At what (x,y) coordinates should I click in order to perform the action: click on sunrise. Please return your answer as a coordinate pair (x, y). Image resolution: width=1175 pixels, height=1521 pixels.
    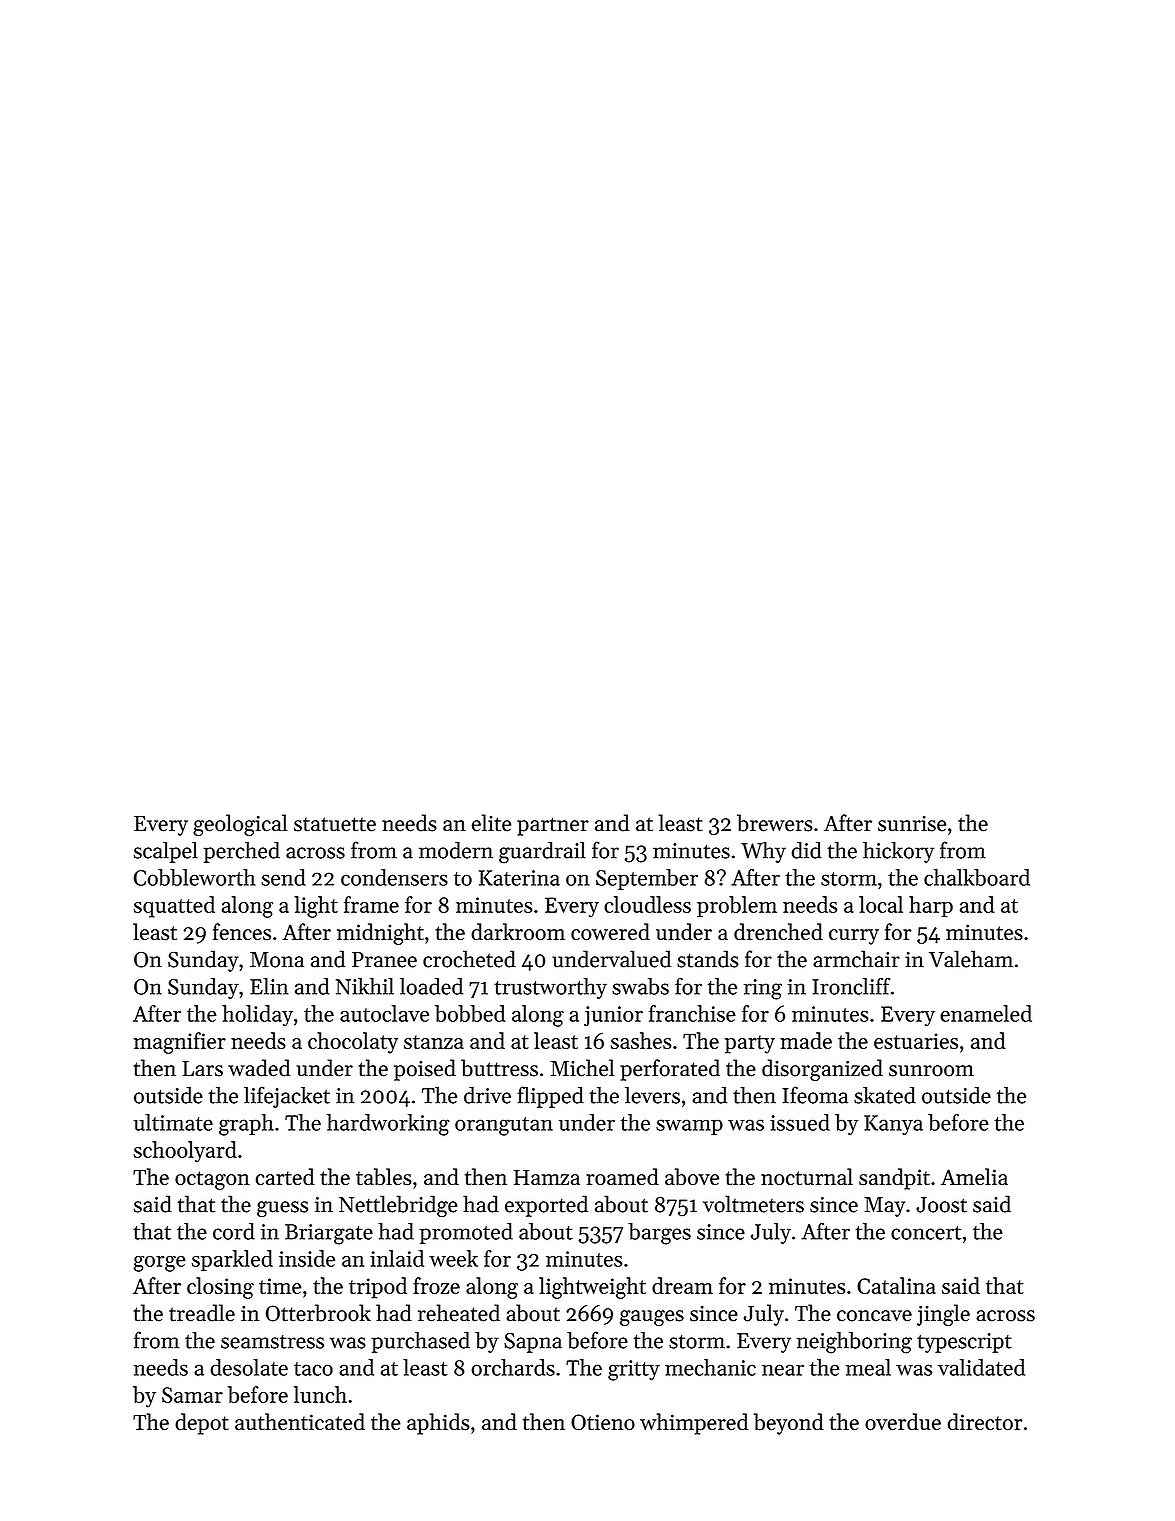
    Looking at the image, I should click on (912, 824).
